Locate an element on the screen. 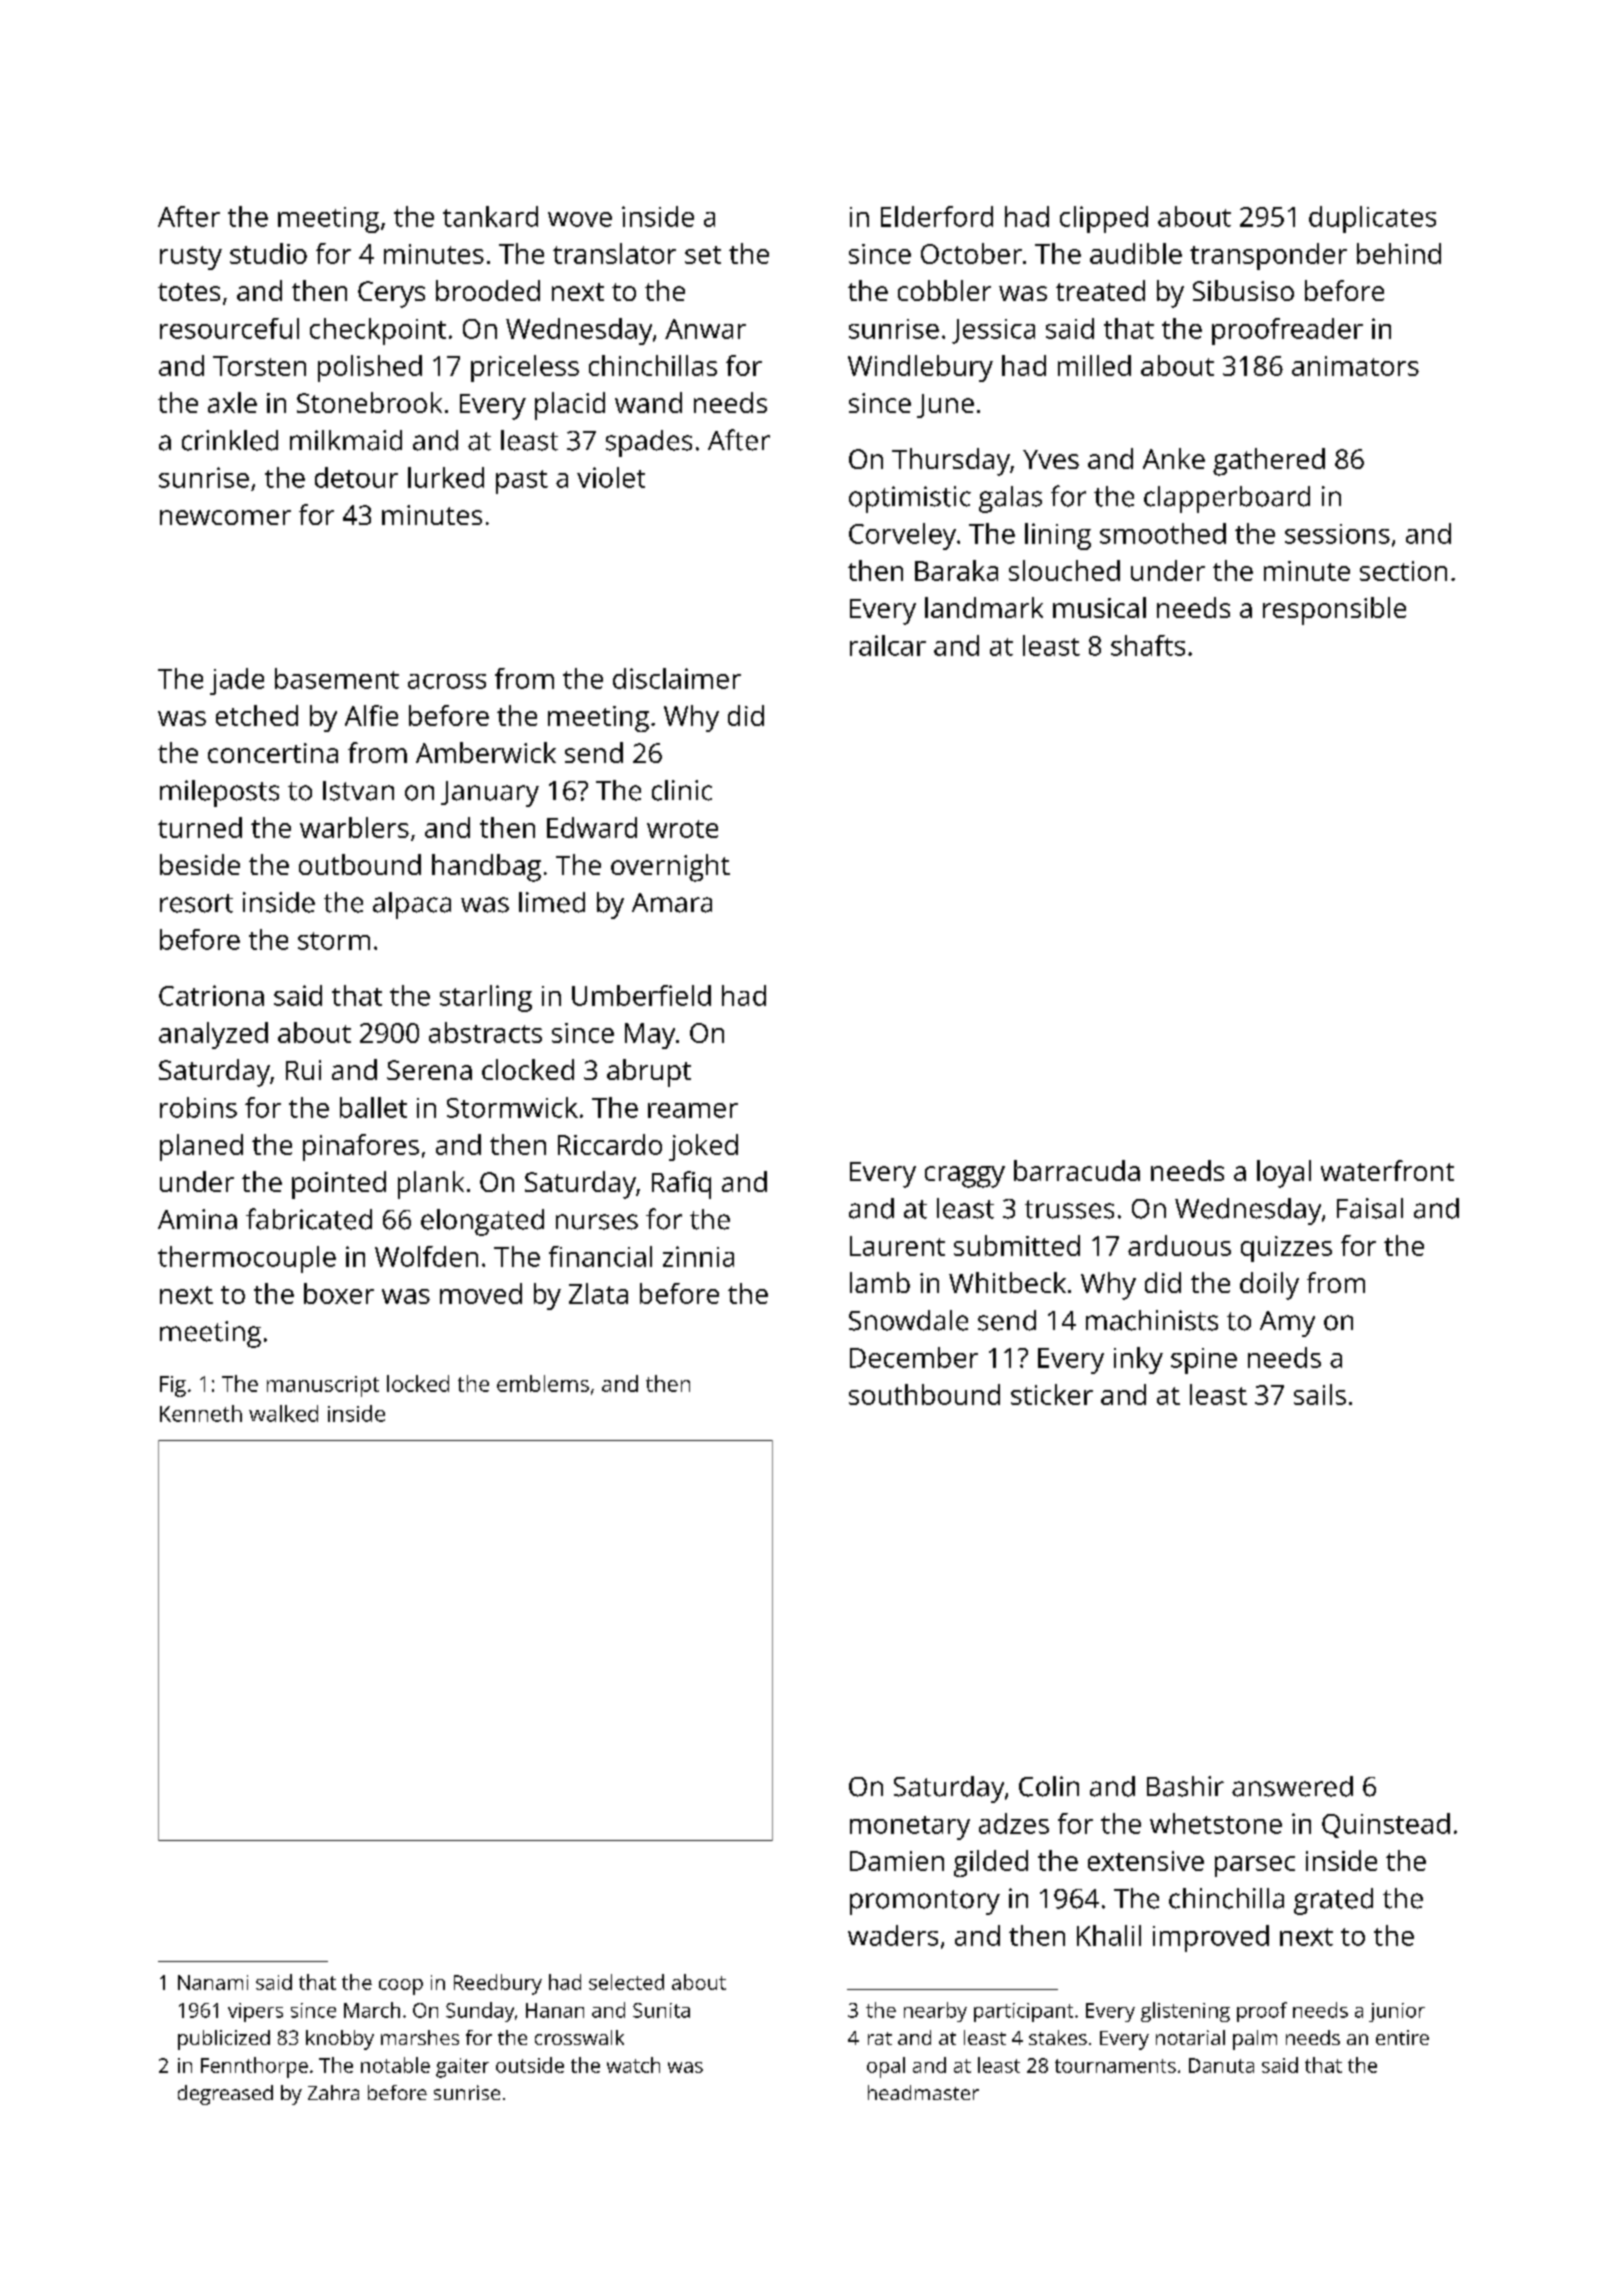 Image resolution: width=1620 pixels, height=2292 pixels. duplicates is located at coordinates (1372, 219).
